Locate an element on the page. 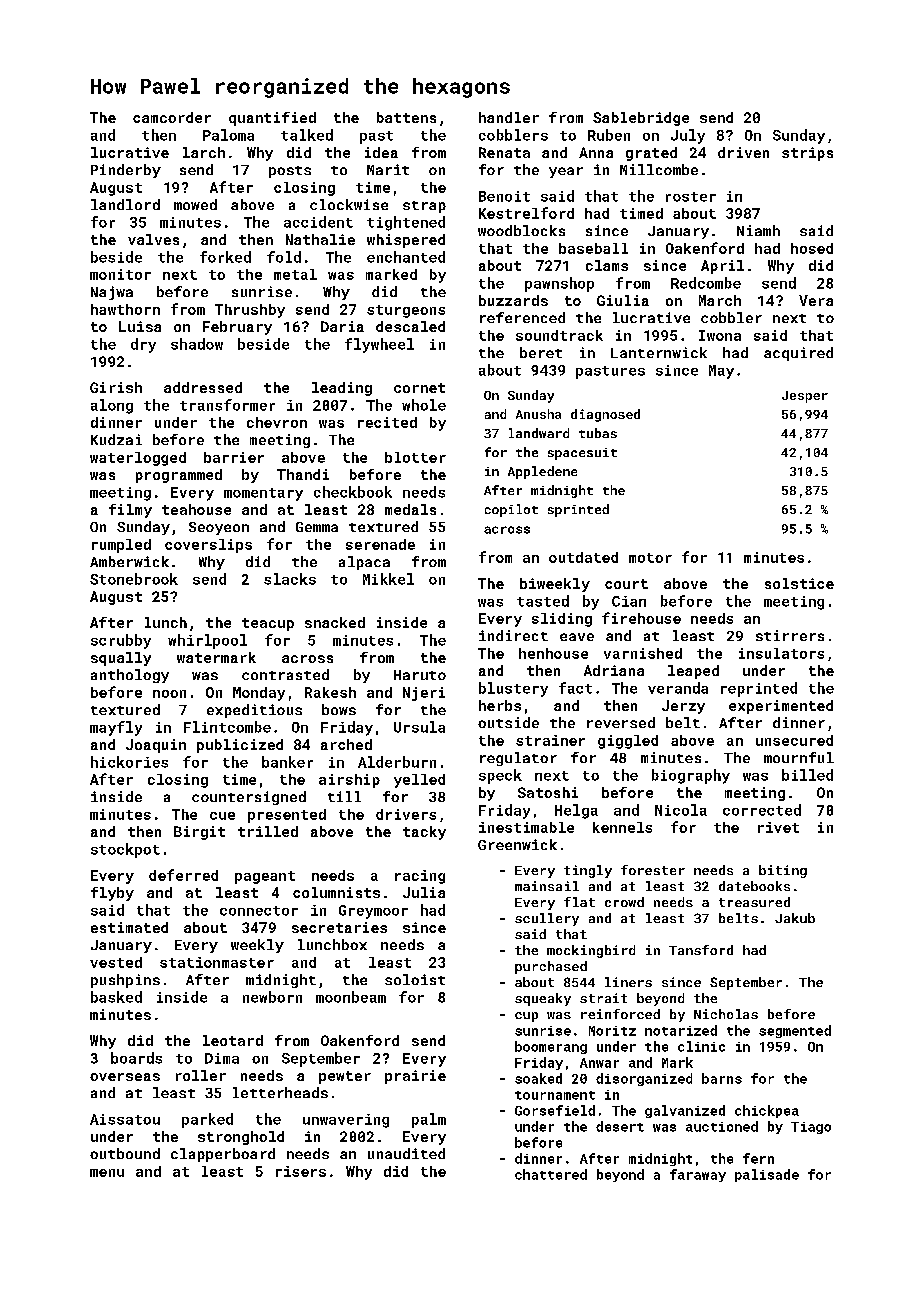 The width and height of the document is (924, 1308). palisade is located at coordinates (767, 1175).
